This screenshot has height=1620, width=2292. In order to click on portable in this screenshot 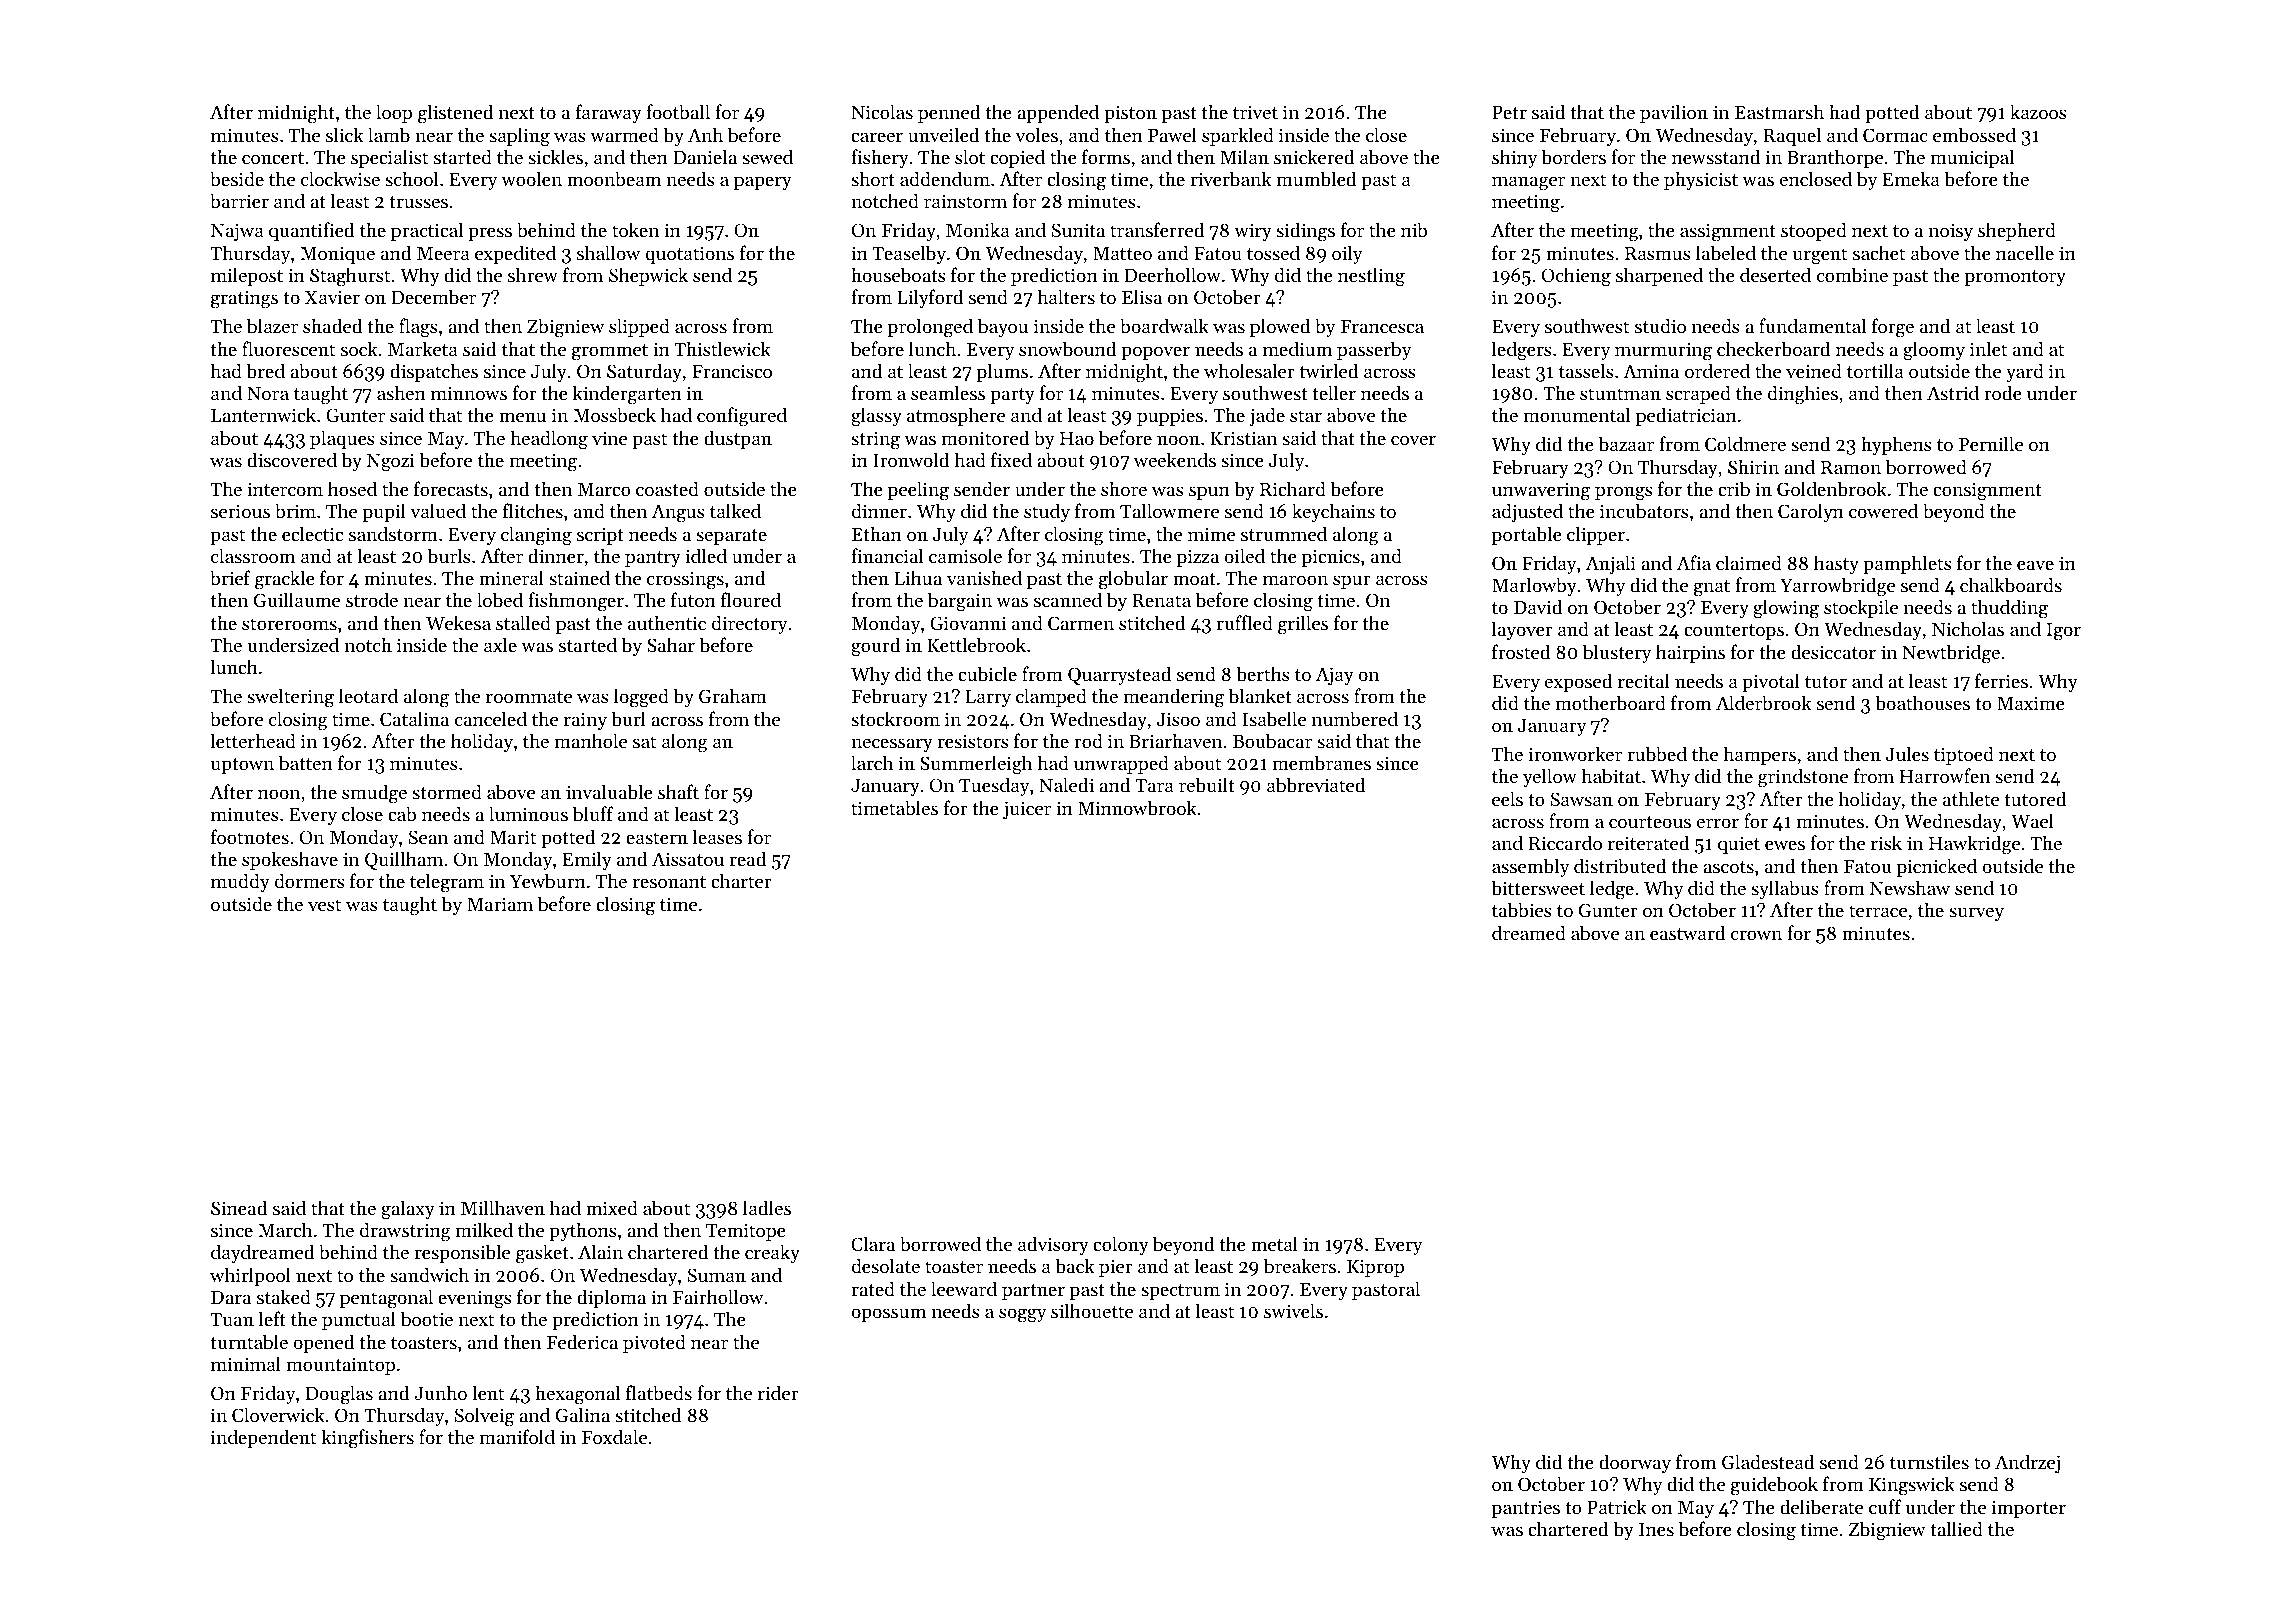, I will do `click(1527, 535)`.
